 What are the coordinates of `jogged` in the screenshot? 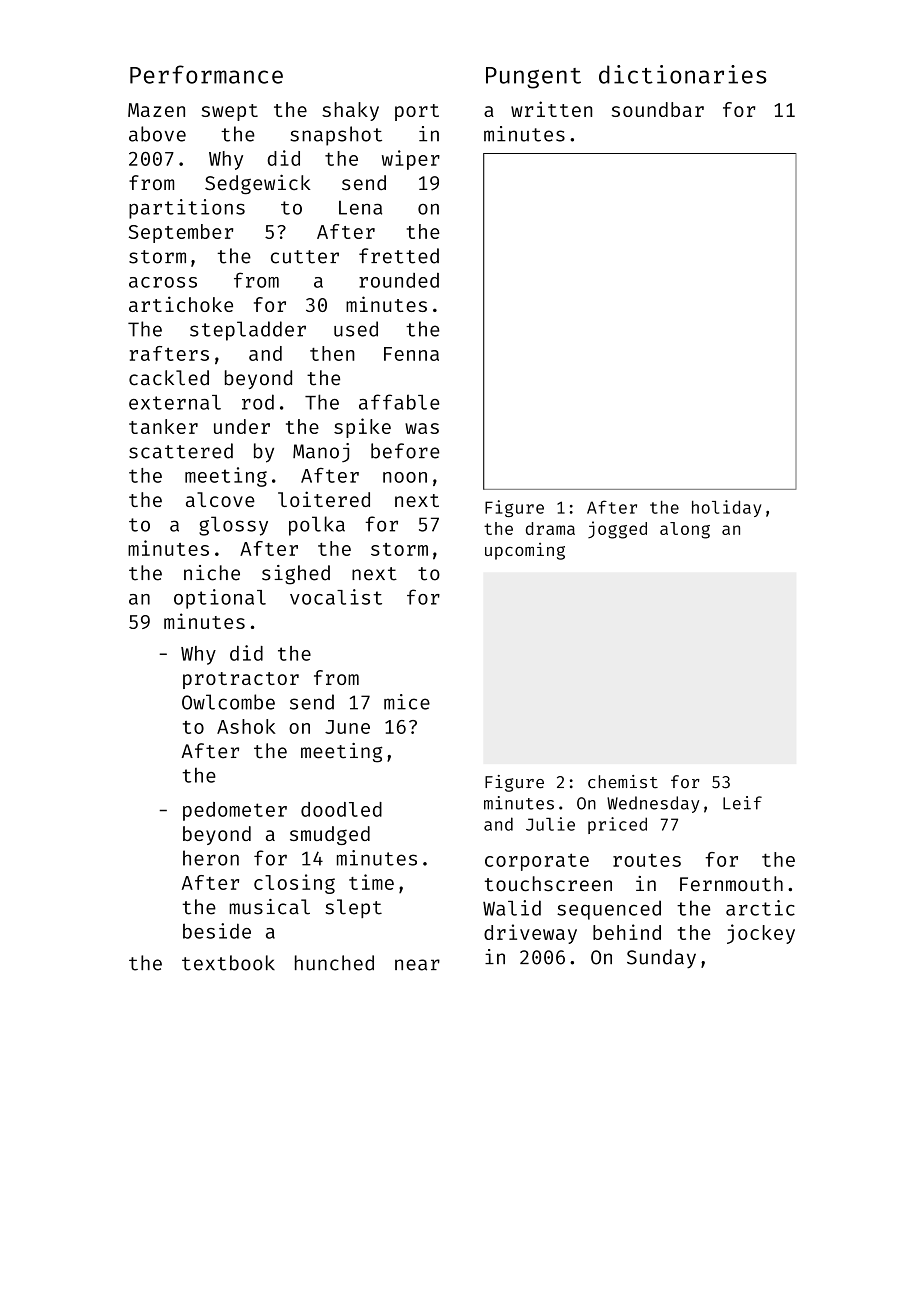 It's located at (617, 530).
